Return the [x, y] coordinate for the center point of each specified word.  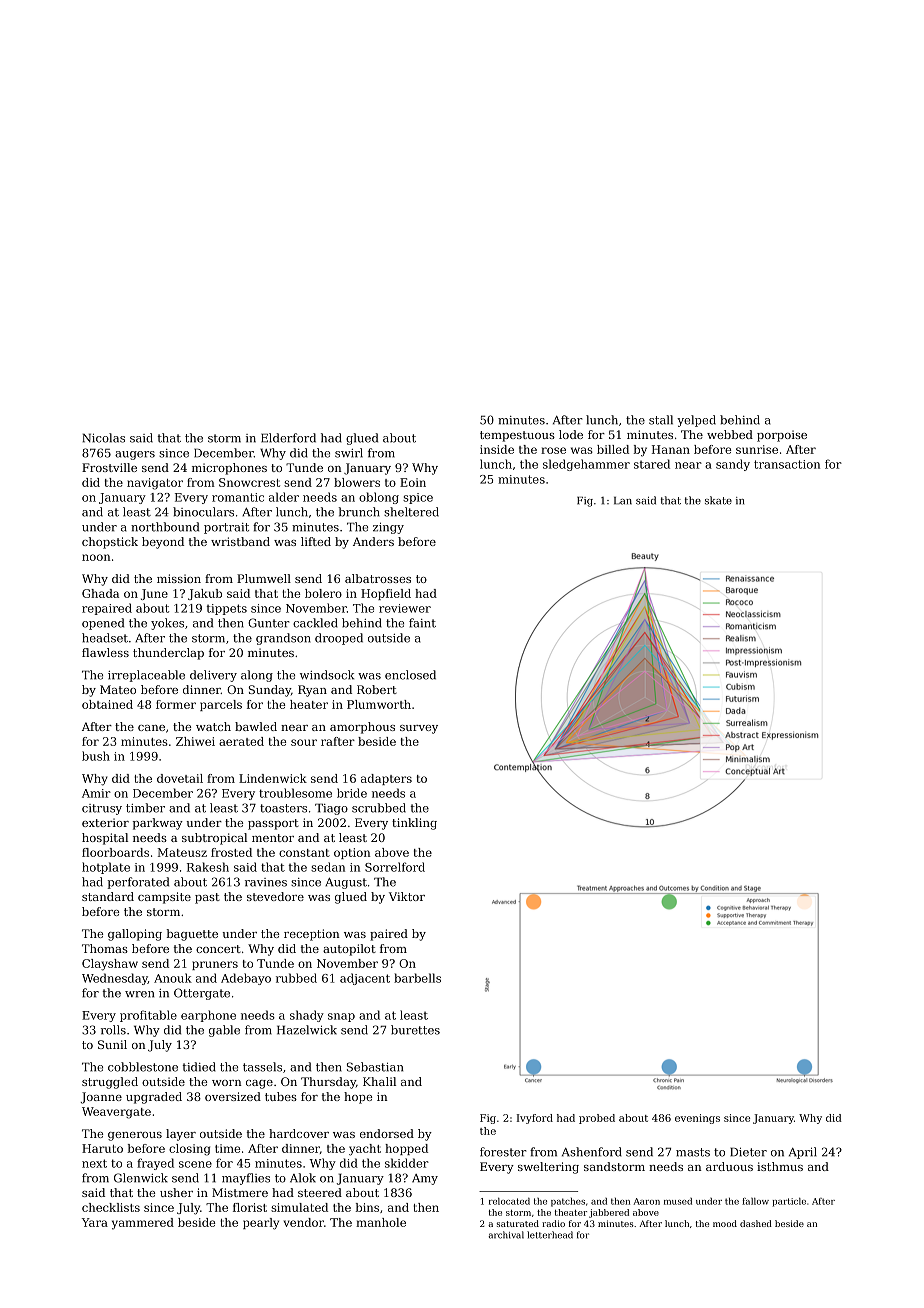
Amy [425, 1179]
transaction [787, 464]
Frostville [109, 467]
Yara [95, 1222]
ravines [266, 882]
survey [419, 729]
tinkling [414, 824]
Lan [623, 501]
